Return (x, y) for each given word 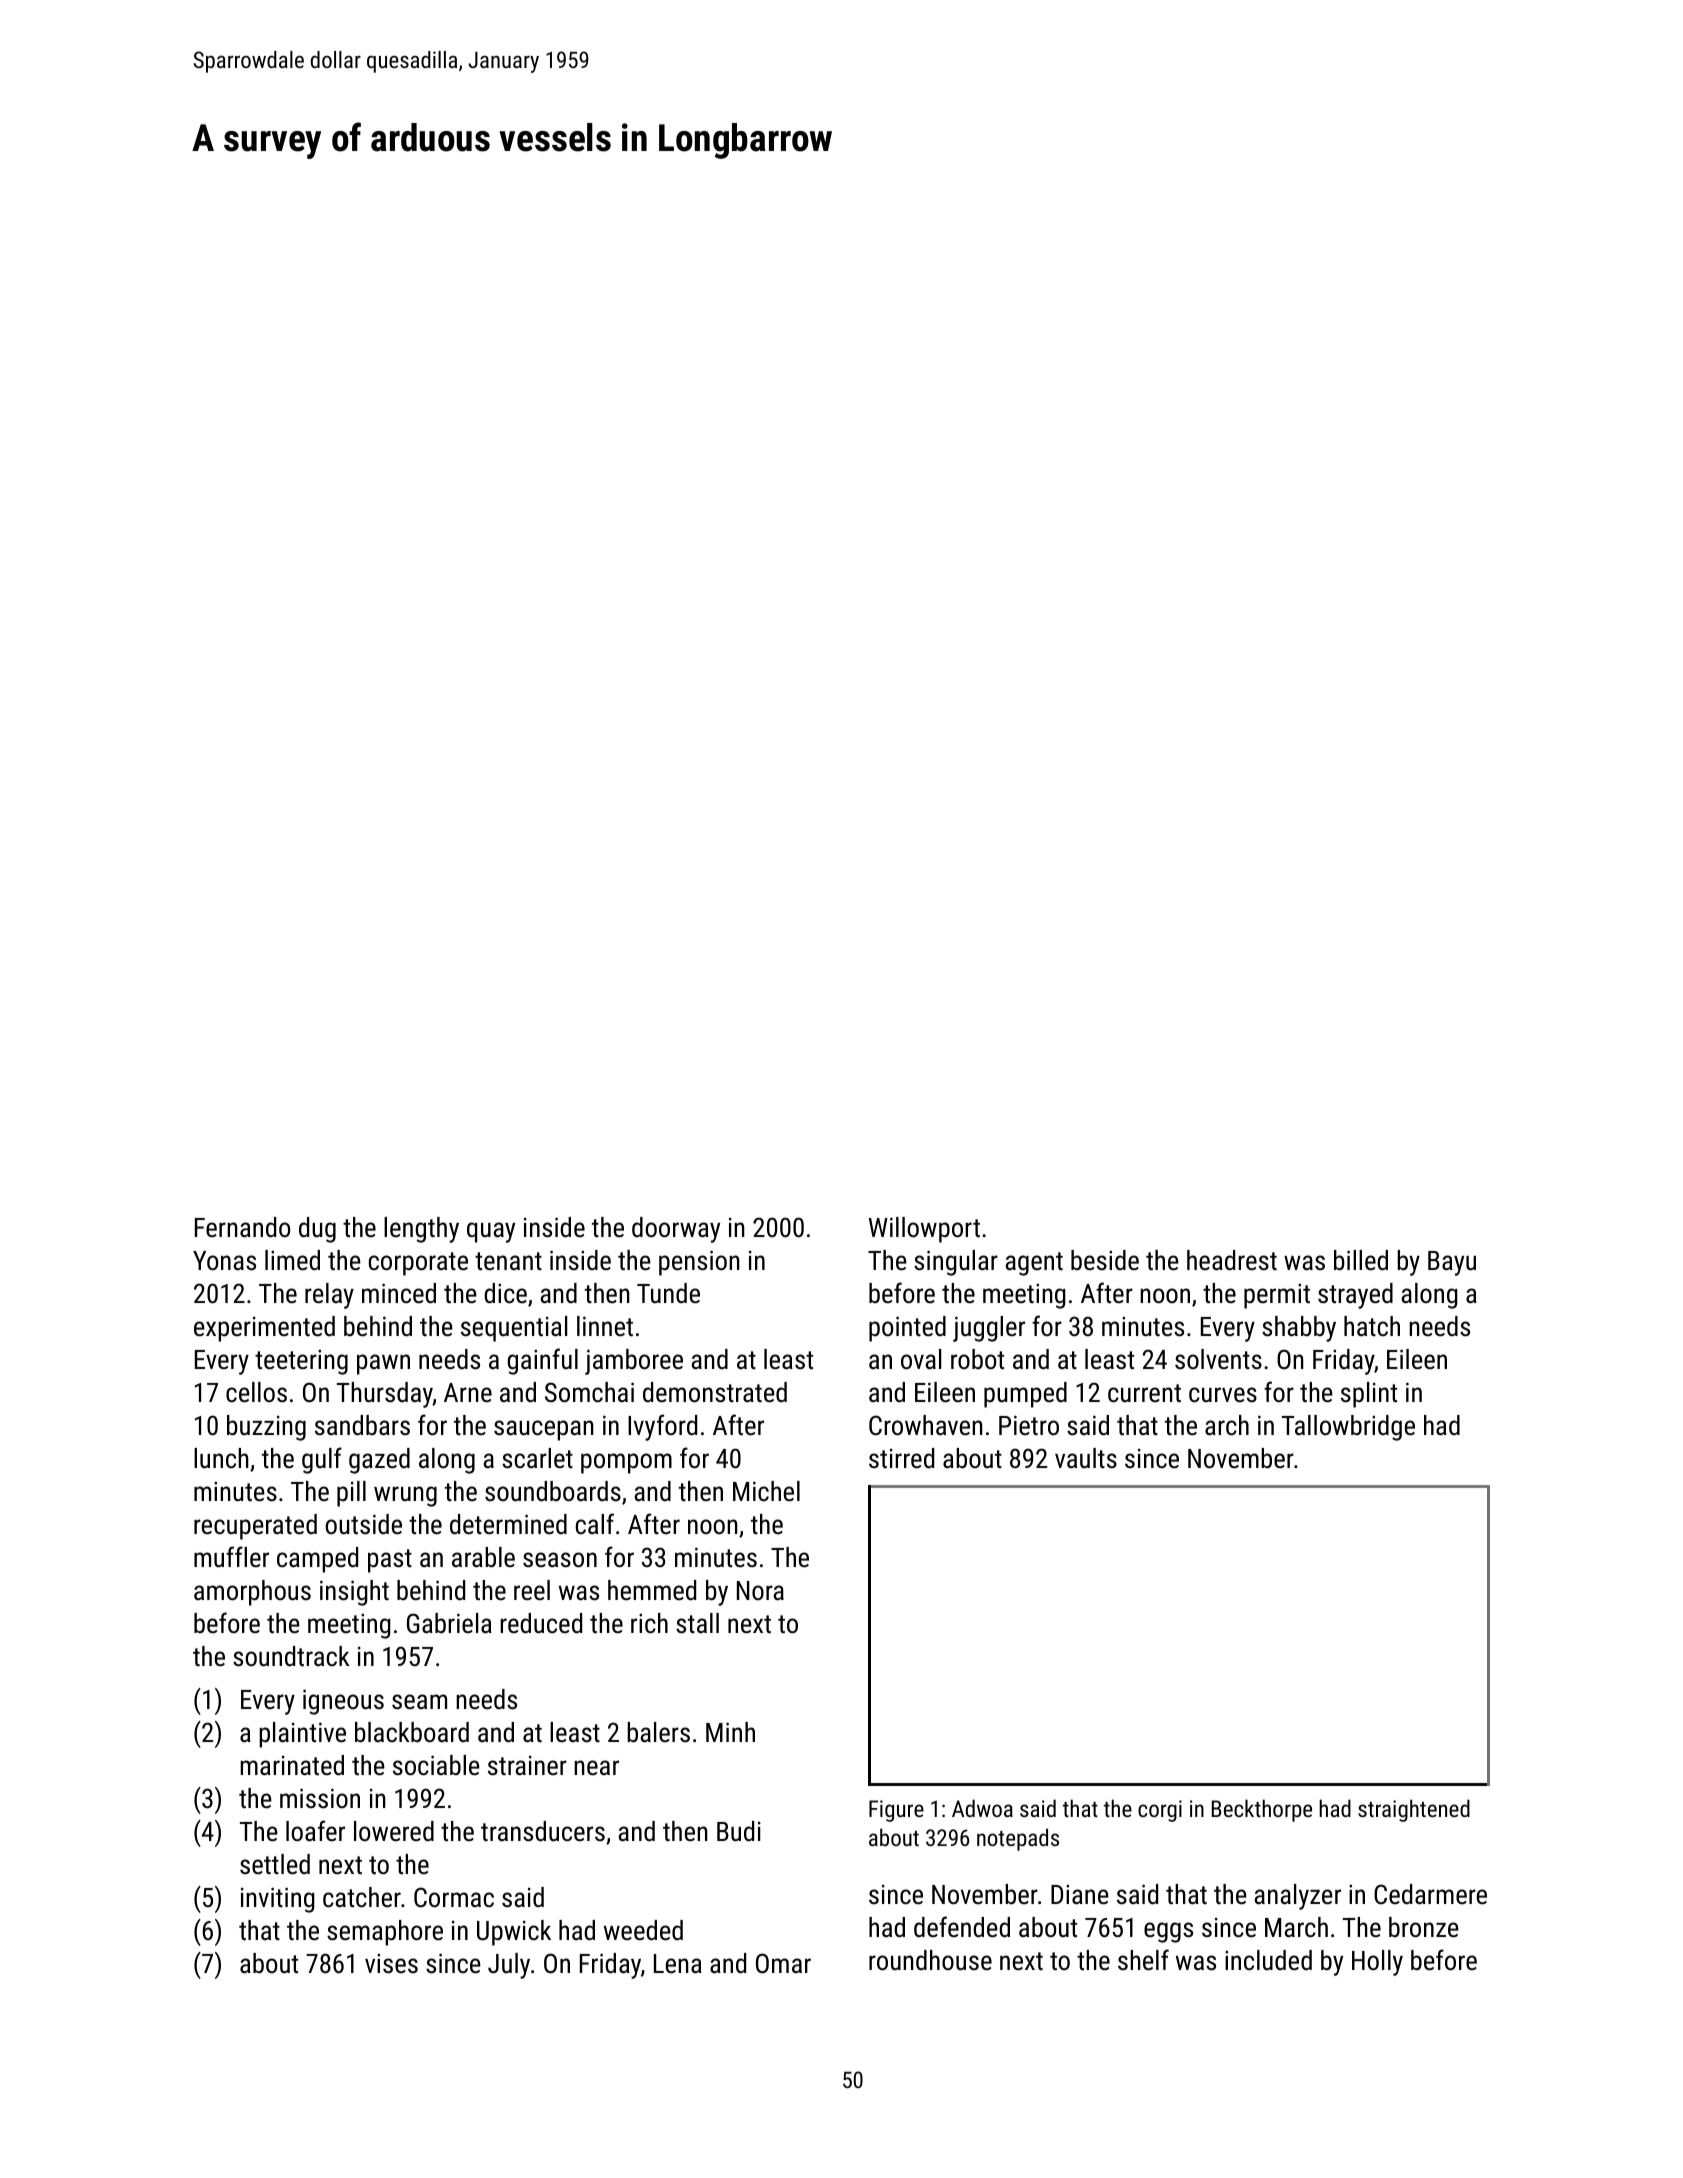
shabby (1299, 1329)
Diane (1080, 1895)
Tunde (668, 1293)
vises (391, 1964)
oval (921, 1359)
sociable (436, 1765)
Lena (678, 1964)
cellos (256, 1392)
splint (1369, 1395)
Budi (739, 1831)
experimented (264, 1329)
